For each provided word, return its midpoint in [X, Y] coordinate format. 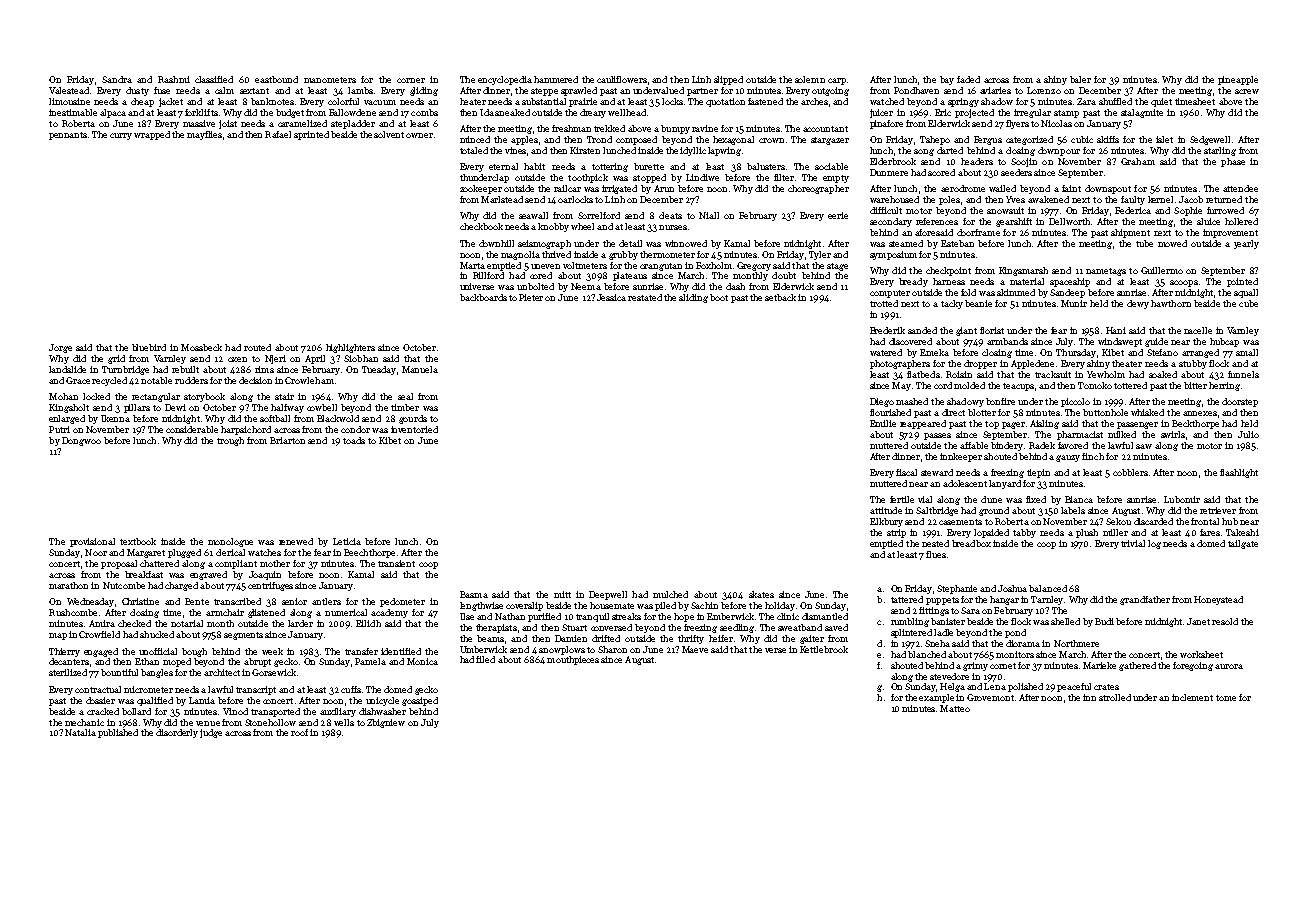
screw [1247, 91]
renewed [296, 541]
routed [257, 347]
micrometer [148, 689]
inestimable [73, 112]
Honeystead [1218, 600]
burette [649, 166]
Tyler [820, 255]
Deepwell [608, 595]
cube [1248, 303]
